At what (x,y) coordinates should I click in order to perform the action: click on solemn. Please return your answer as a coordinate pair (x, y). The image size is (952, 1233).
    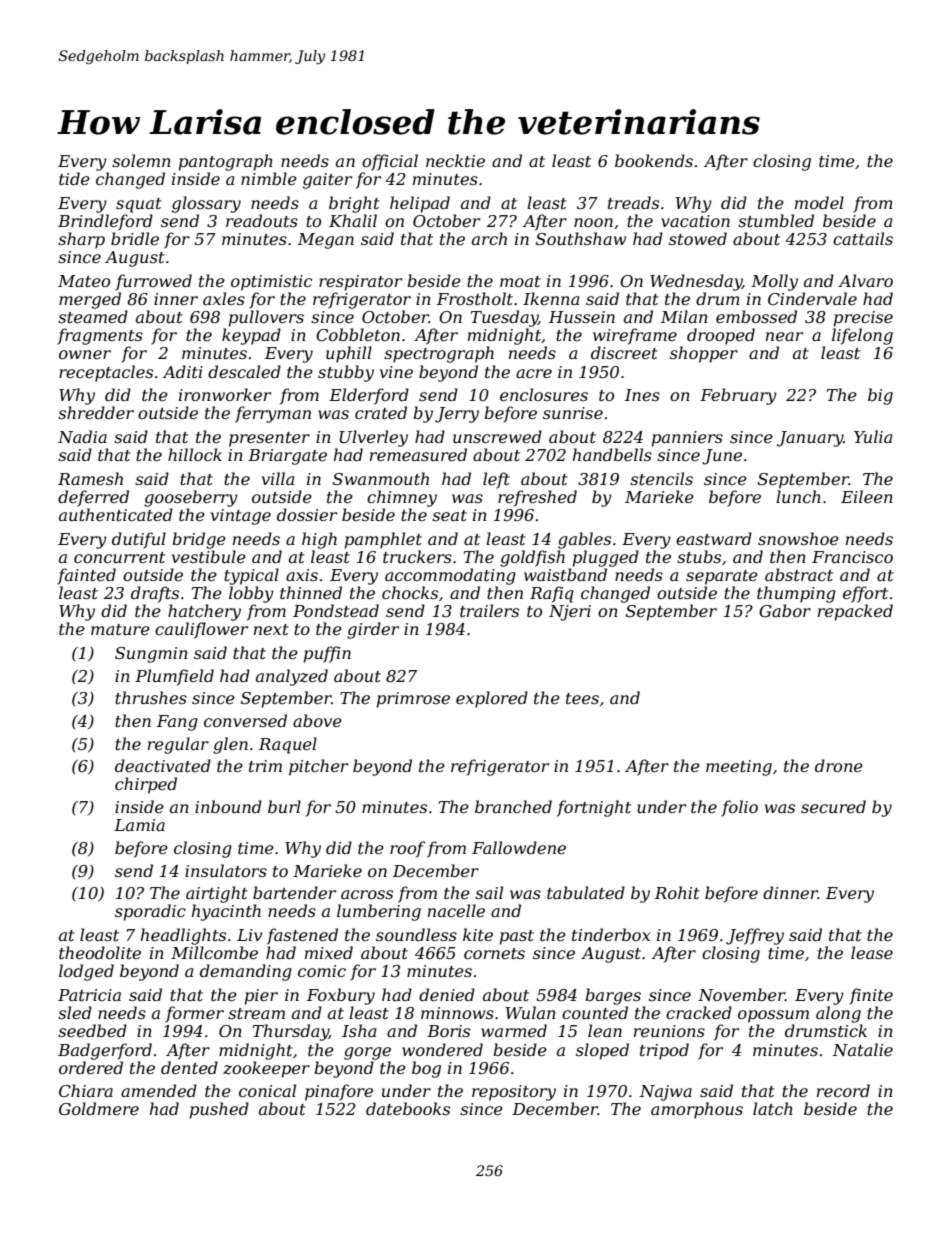
    Looking at the image, I should click on (141, 160).
